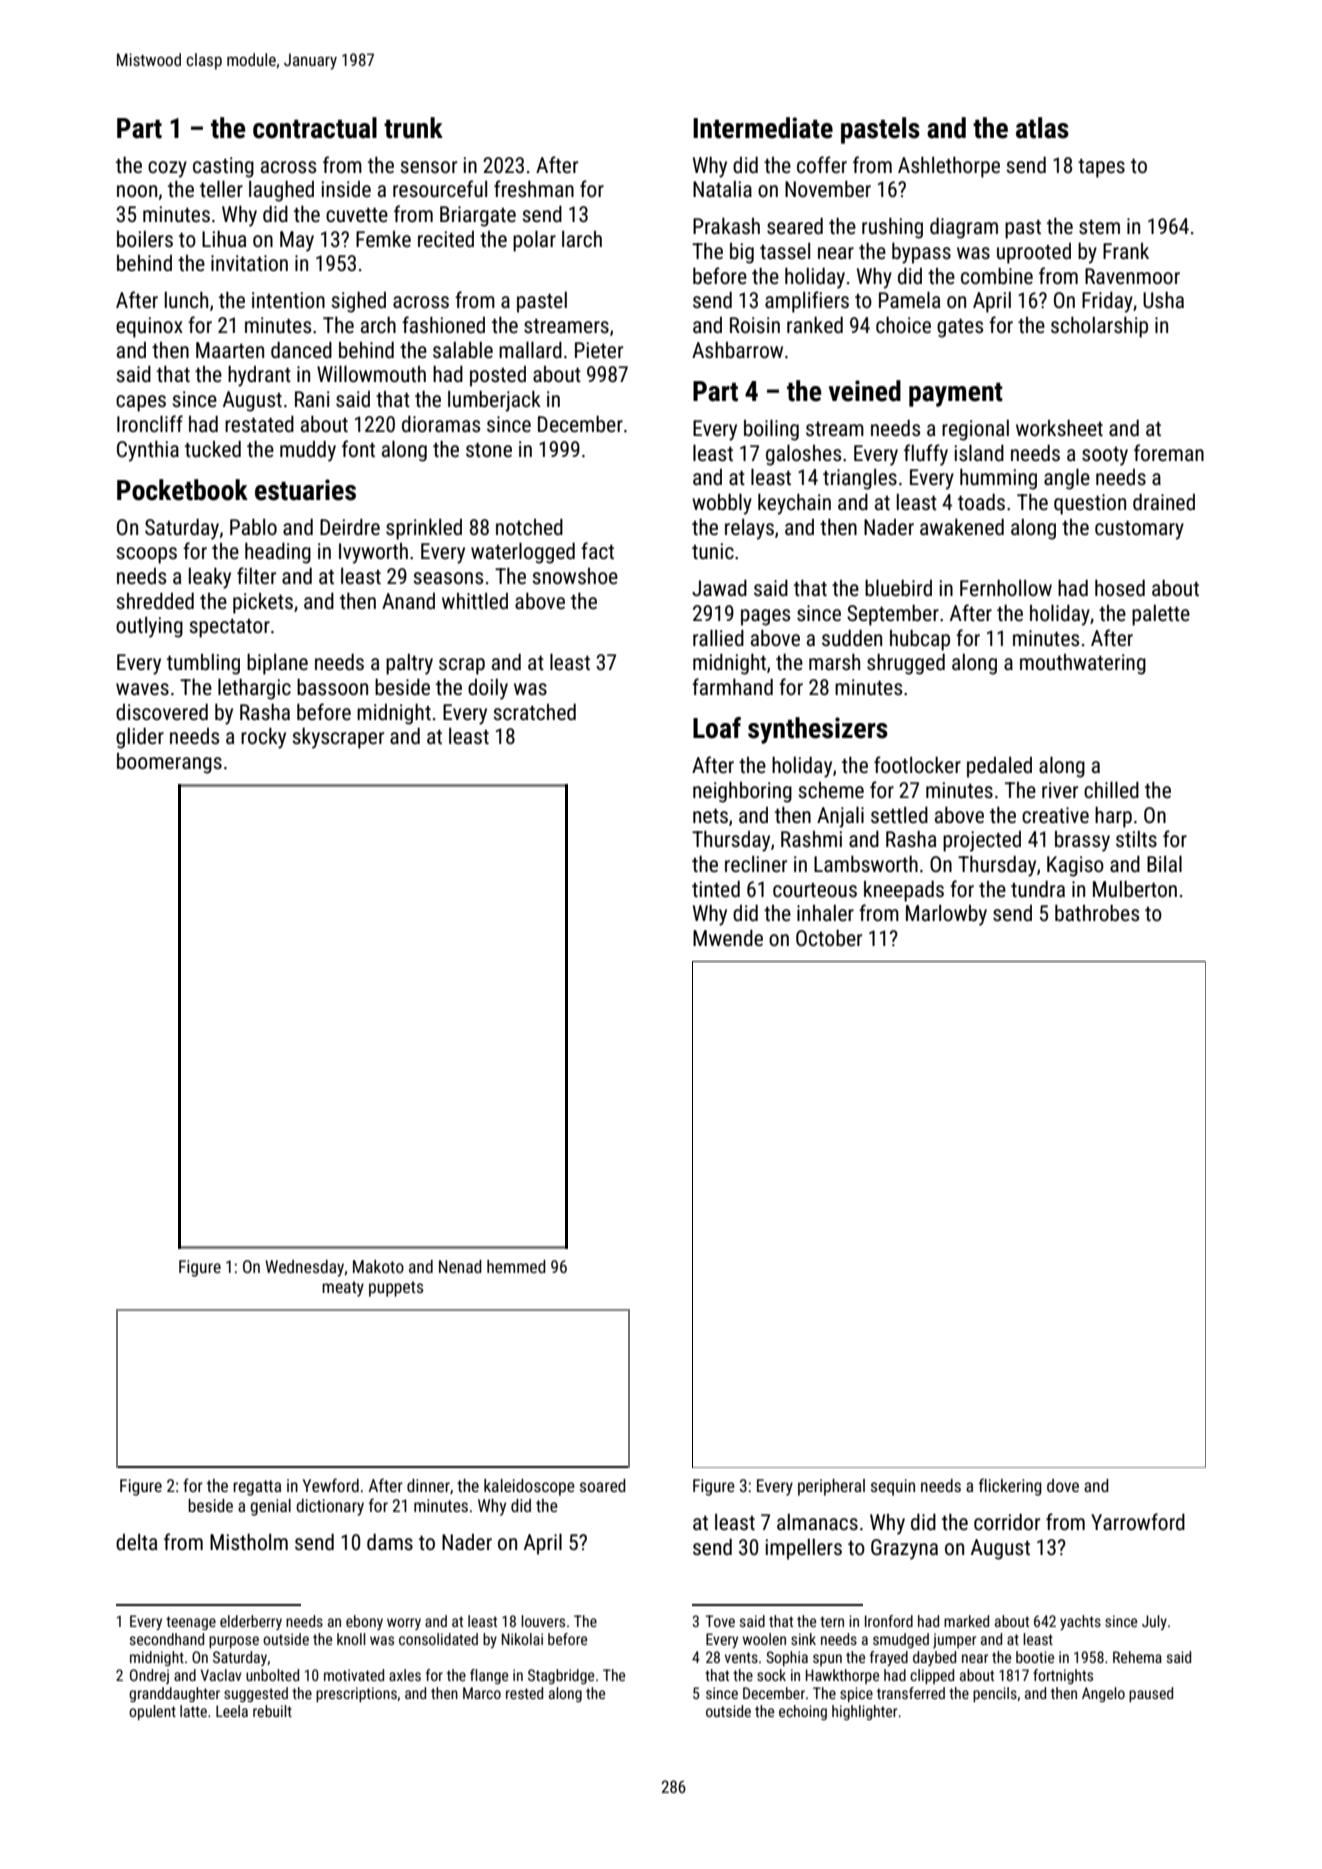 The width and height of the screenshot is (1322, 1869). Describe the element at coordinates (795, 226) in the screenshot. I see `seared` at that location.
